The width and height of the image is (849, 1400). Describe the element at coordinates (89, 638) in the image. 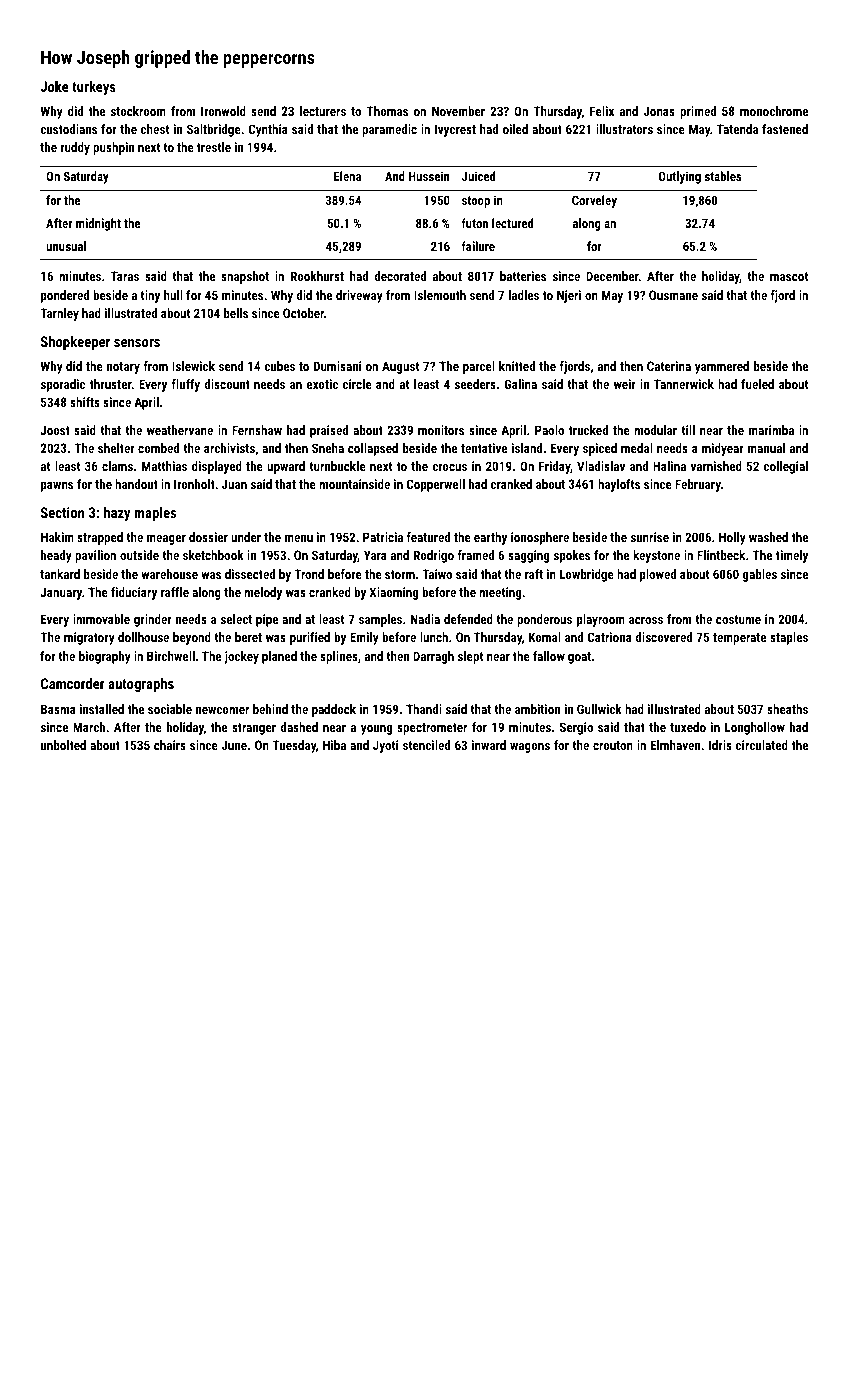

I see `migratory` at that location.
